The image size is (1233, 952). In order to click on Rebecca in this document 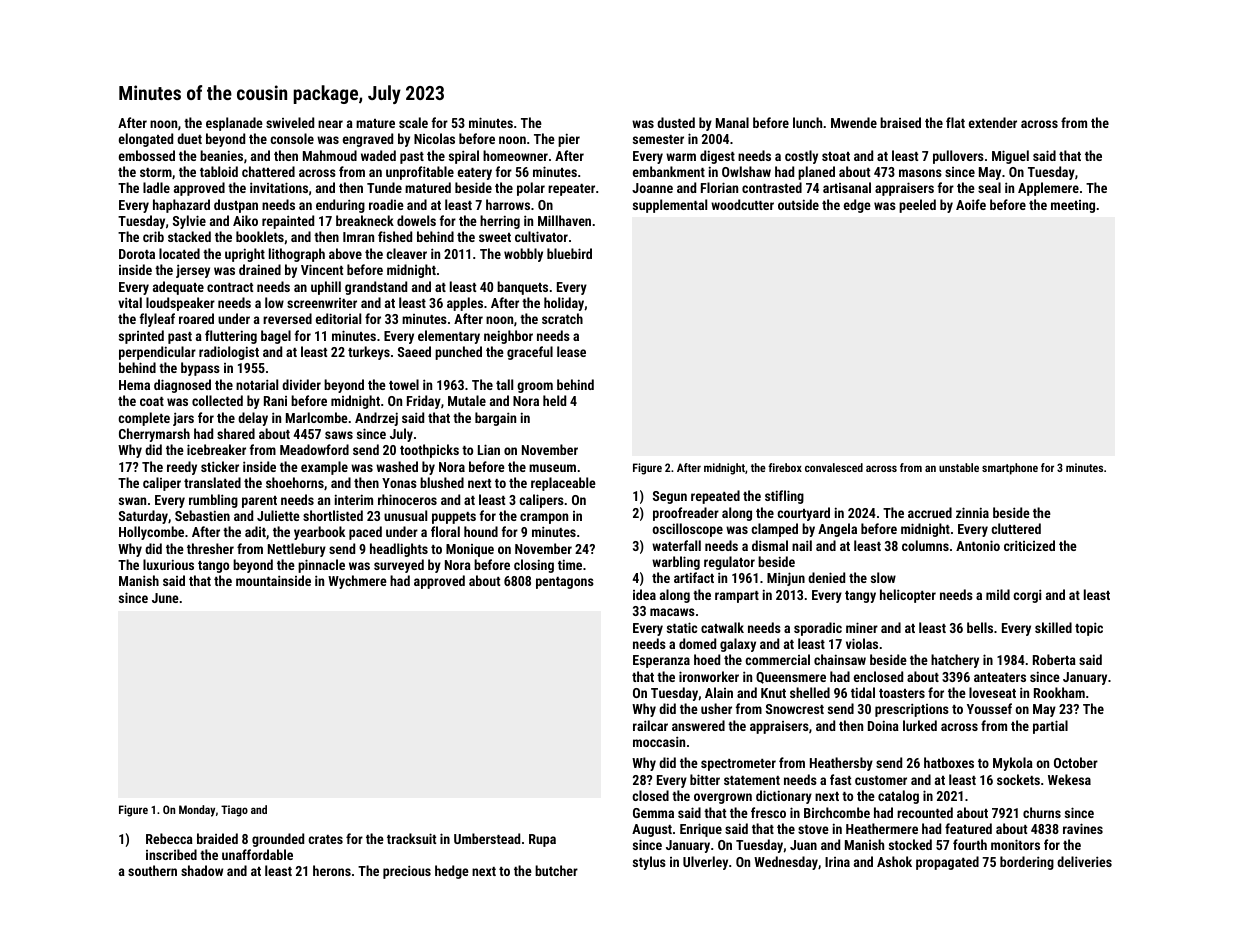, I will do `click(169, 838)`.
